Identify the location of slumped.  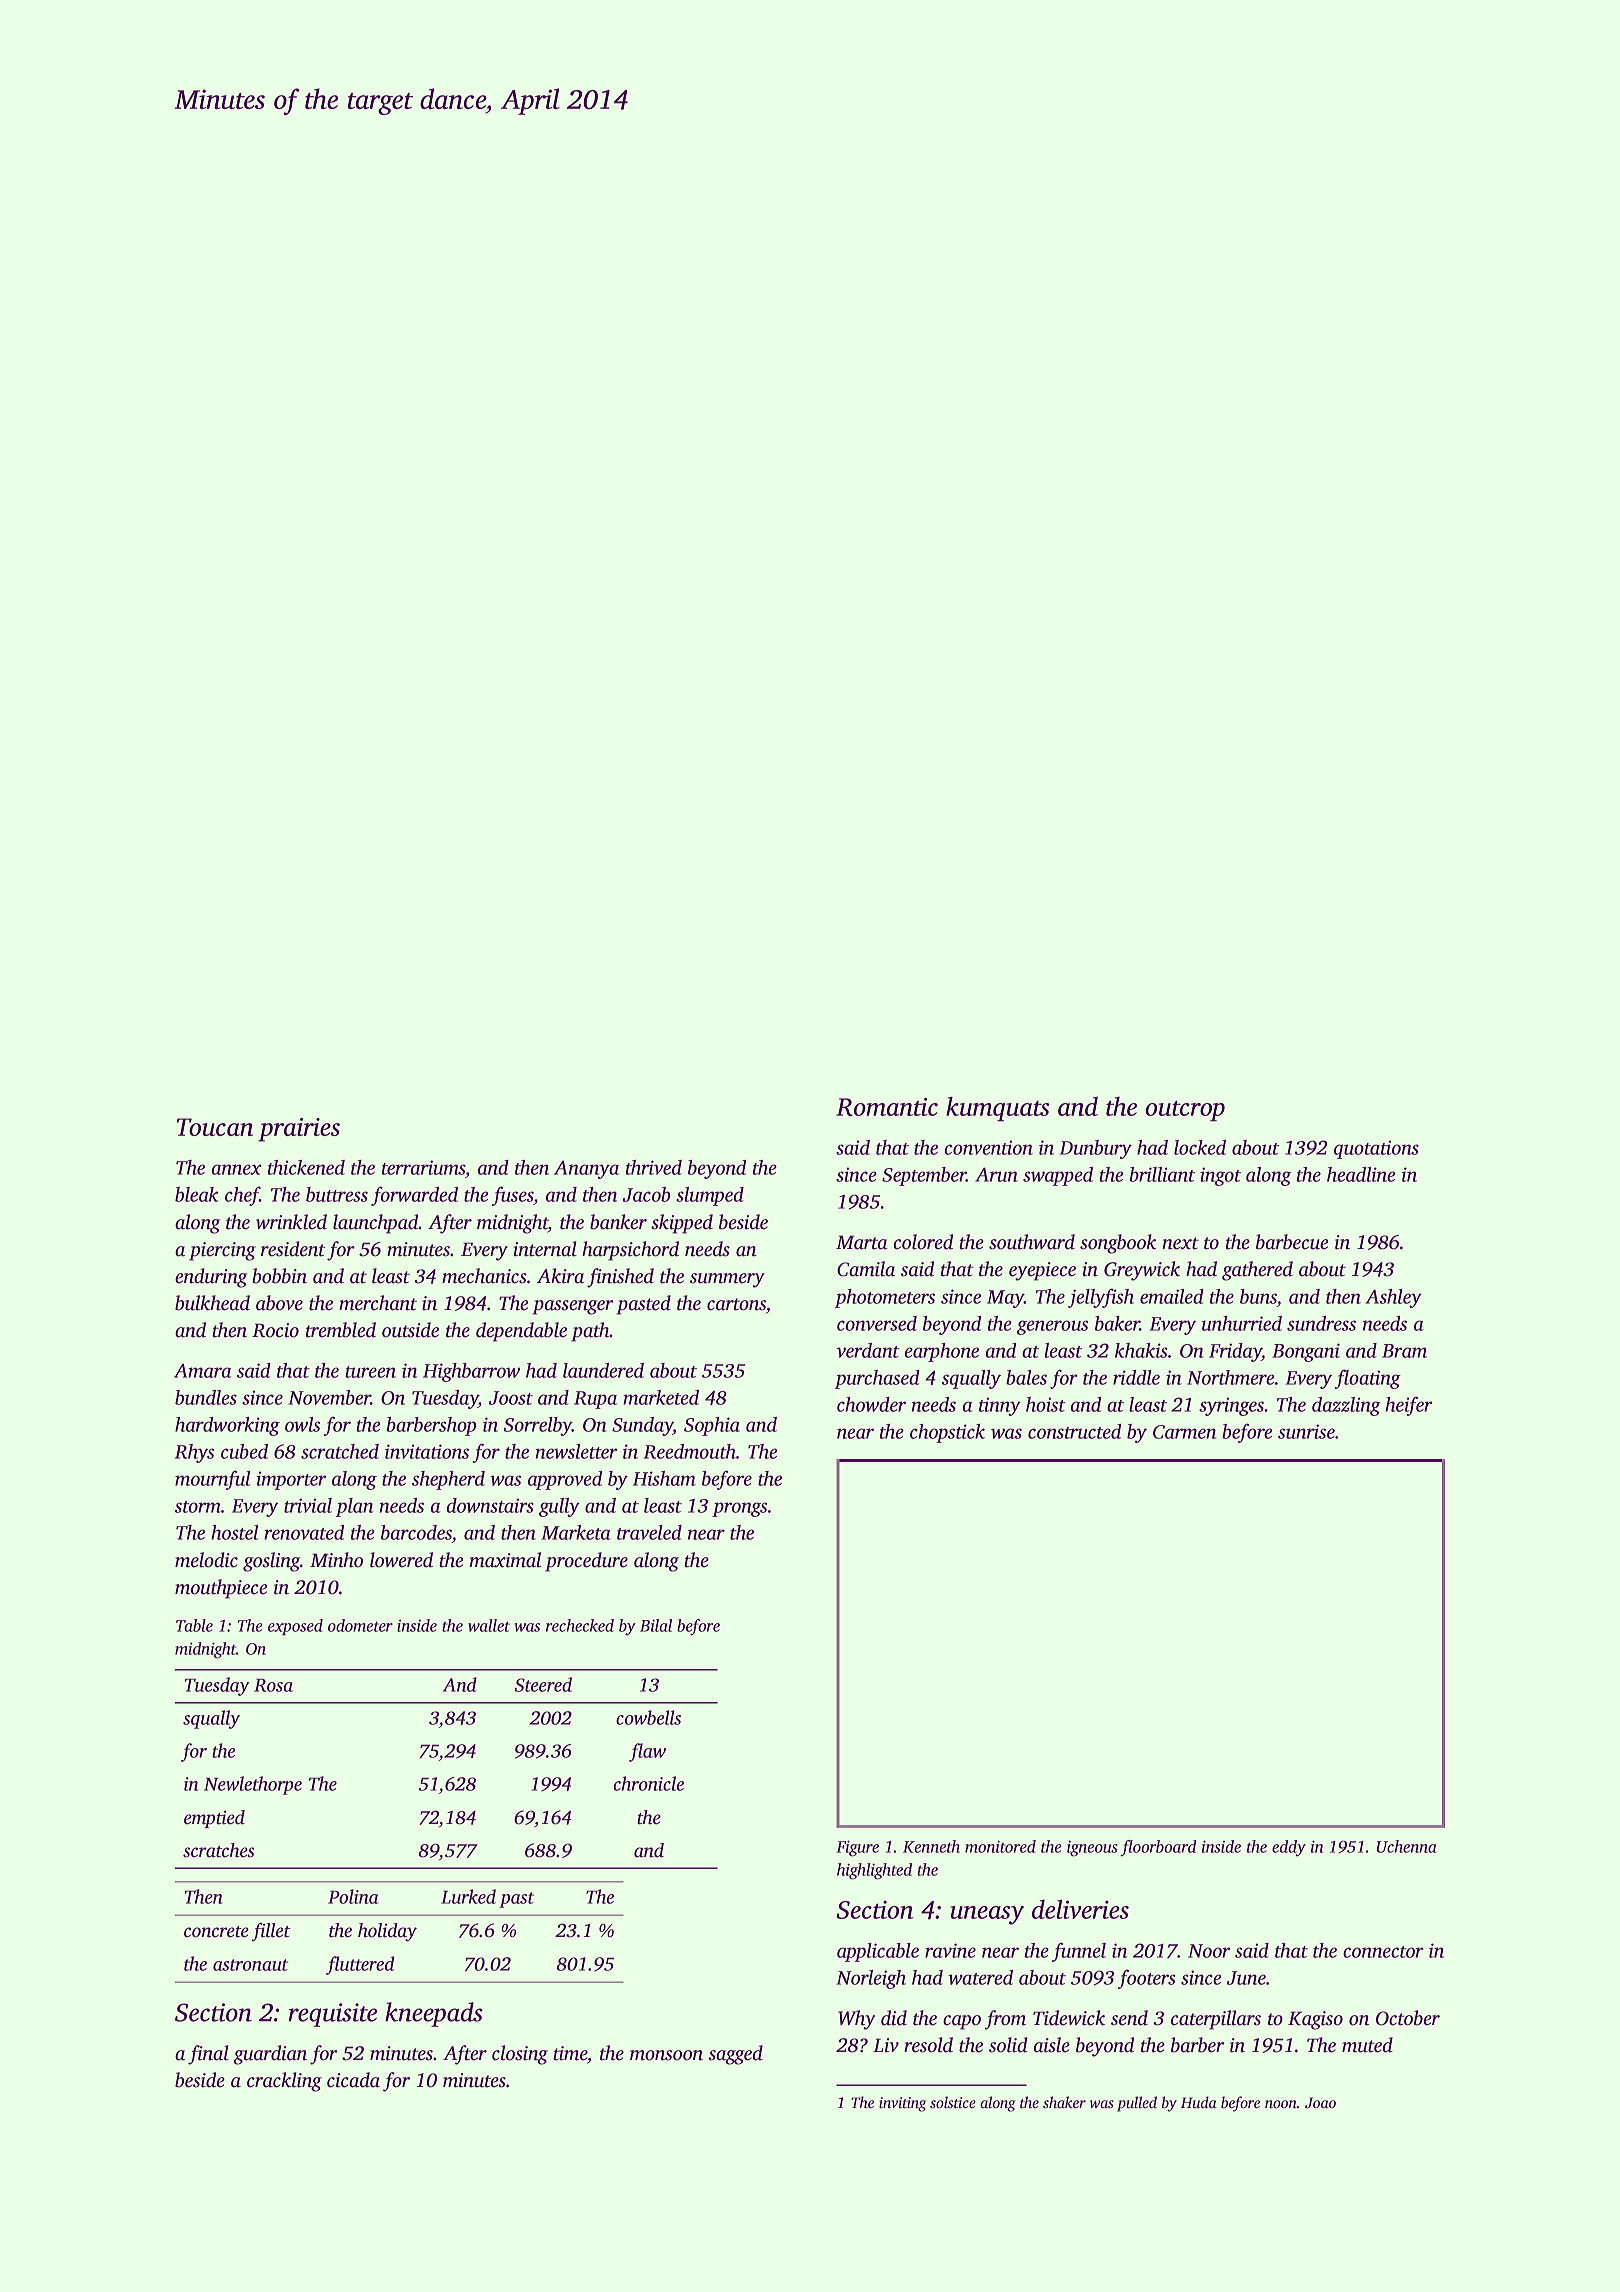
(710, 1196).
